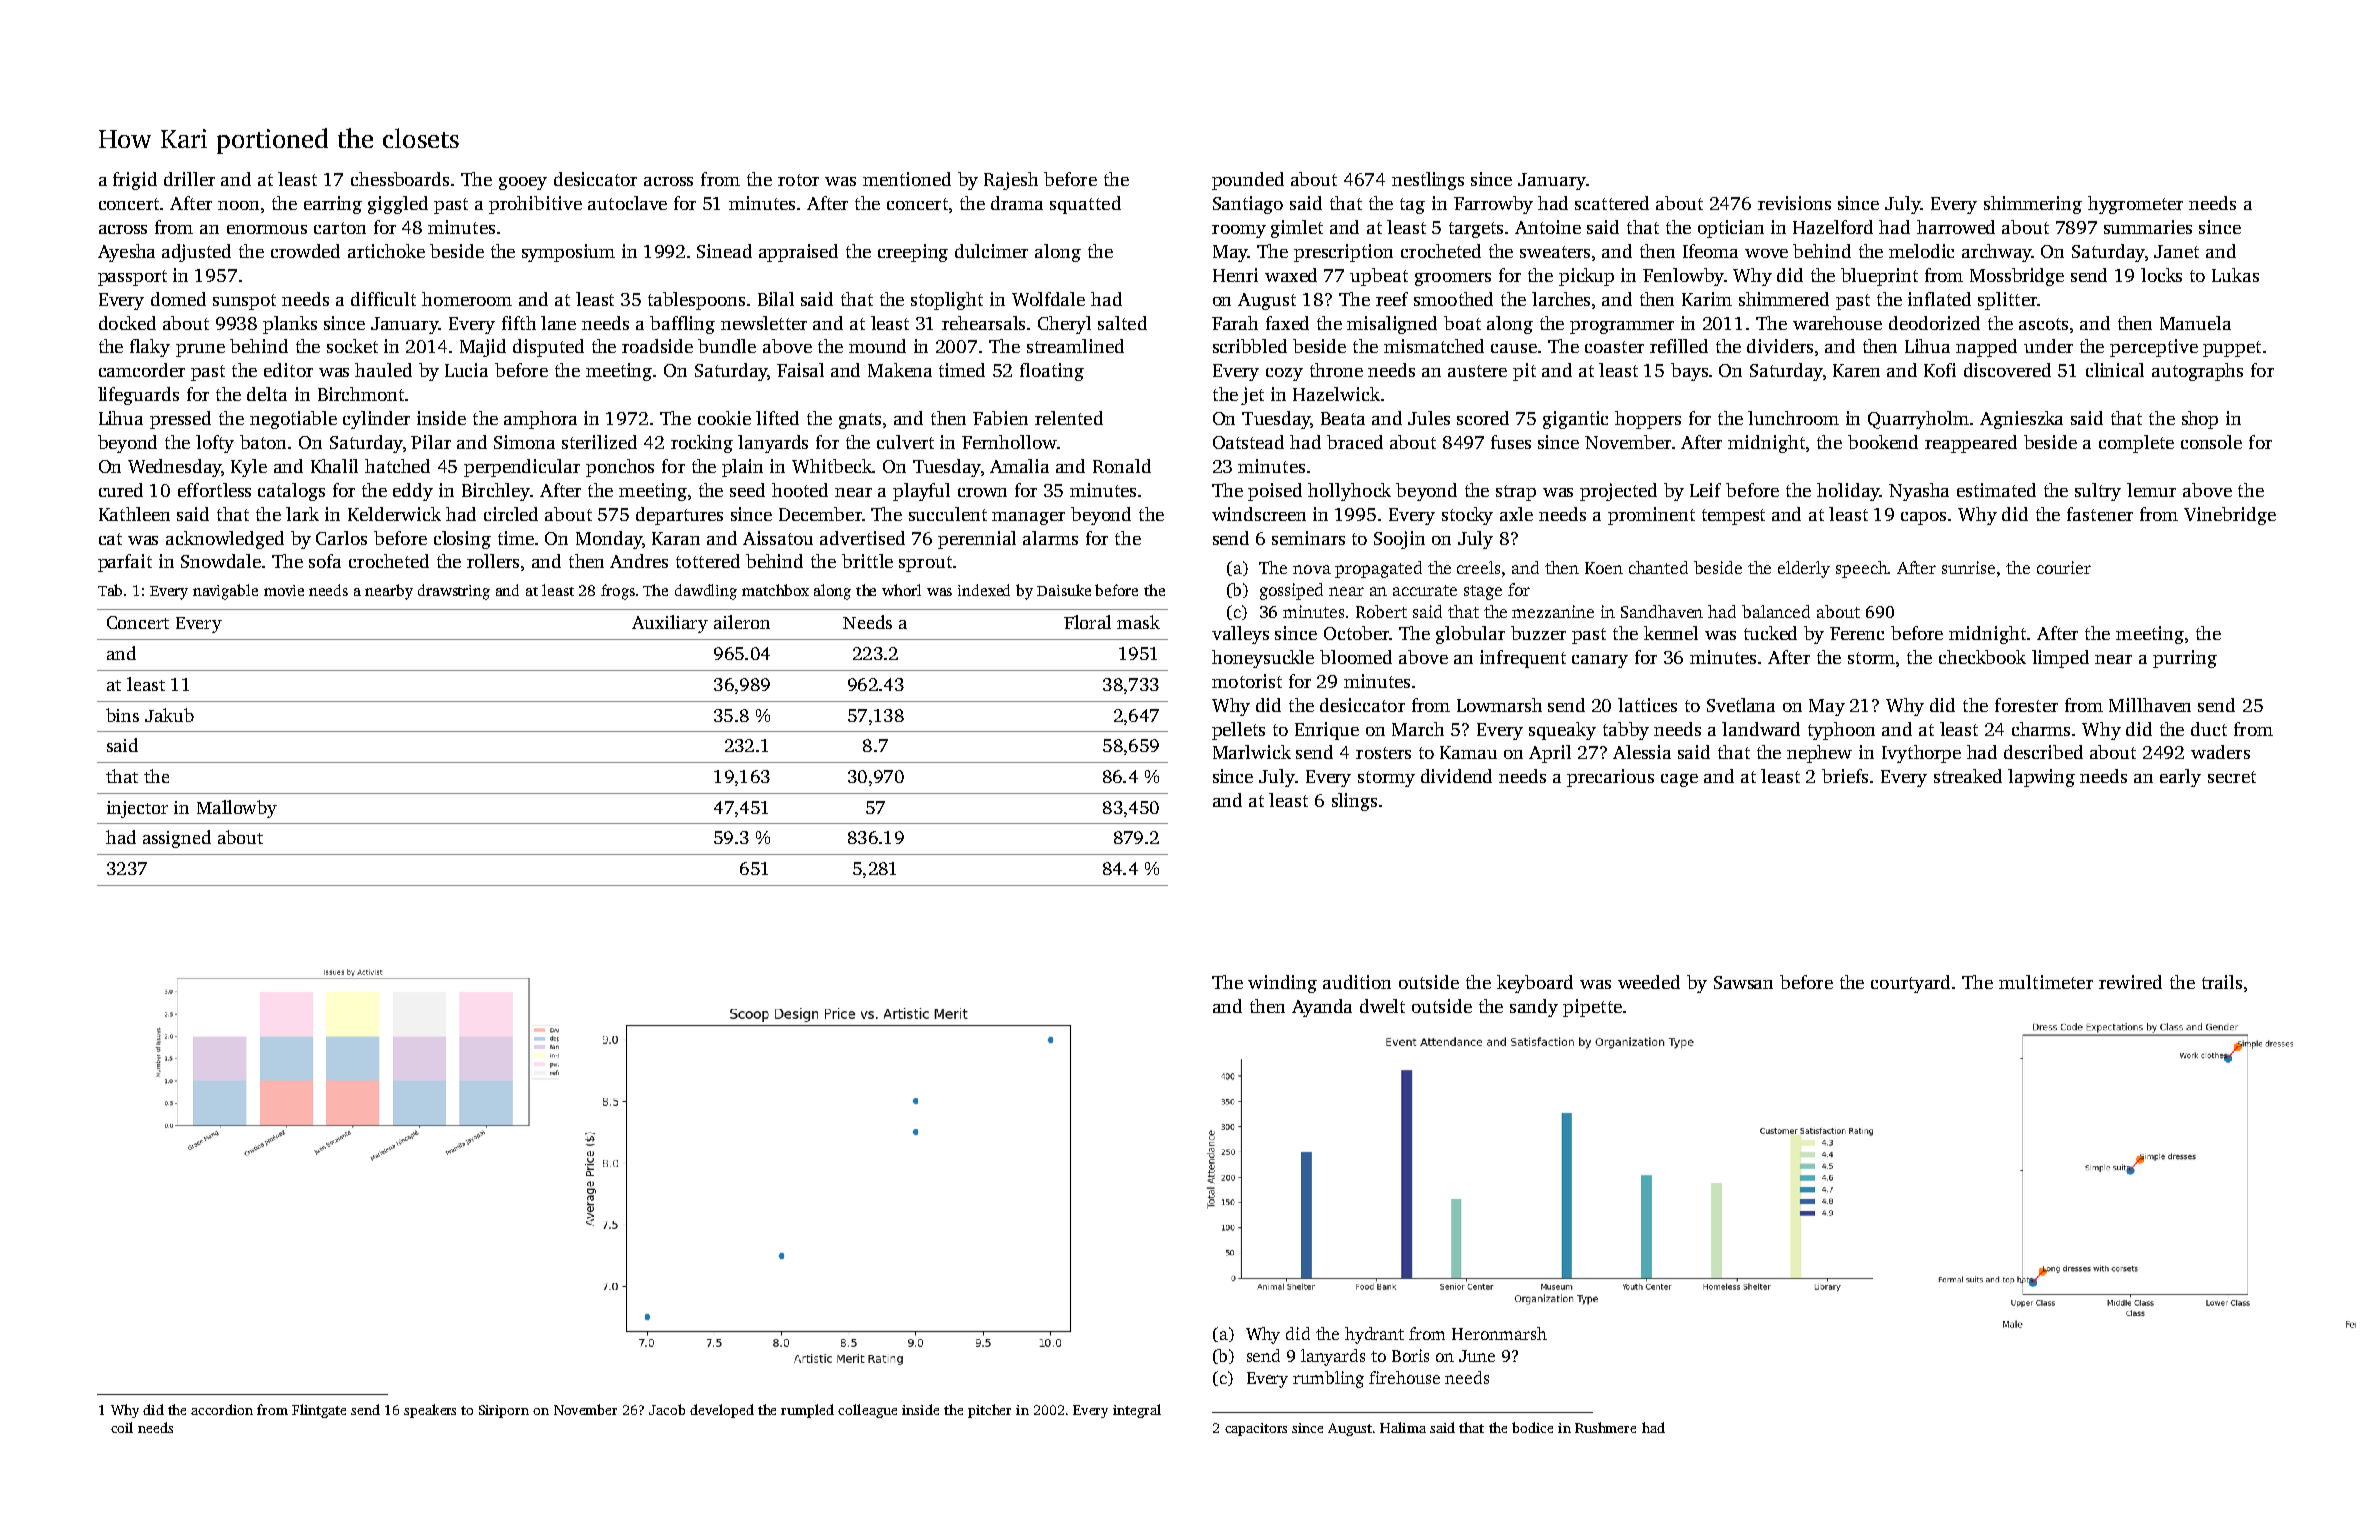 Image resolution: width=2380 pixels, height=1540 pixels. What do you see at coordinates (1240, 635) in the screenshot?
I see `valleys` at bounding box center [1240, 635].
